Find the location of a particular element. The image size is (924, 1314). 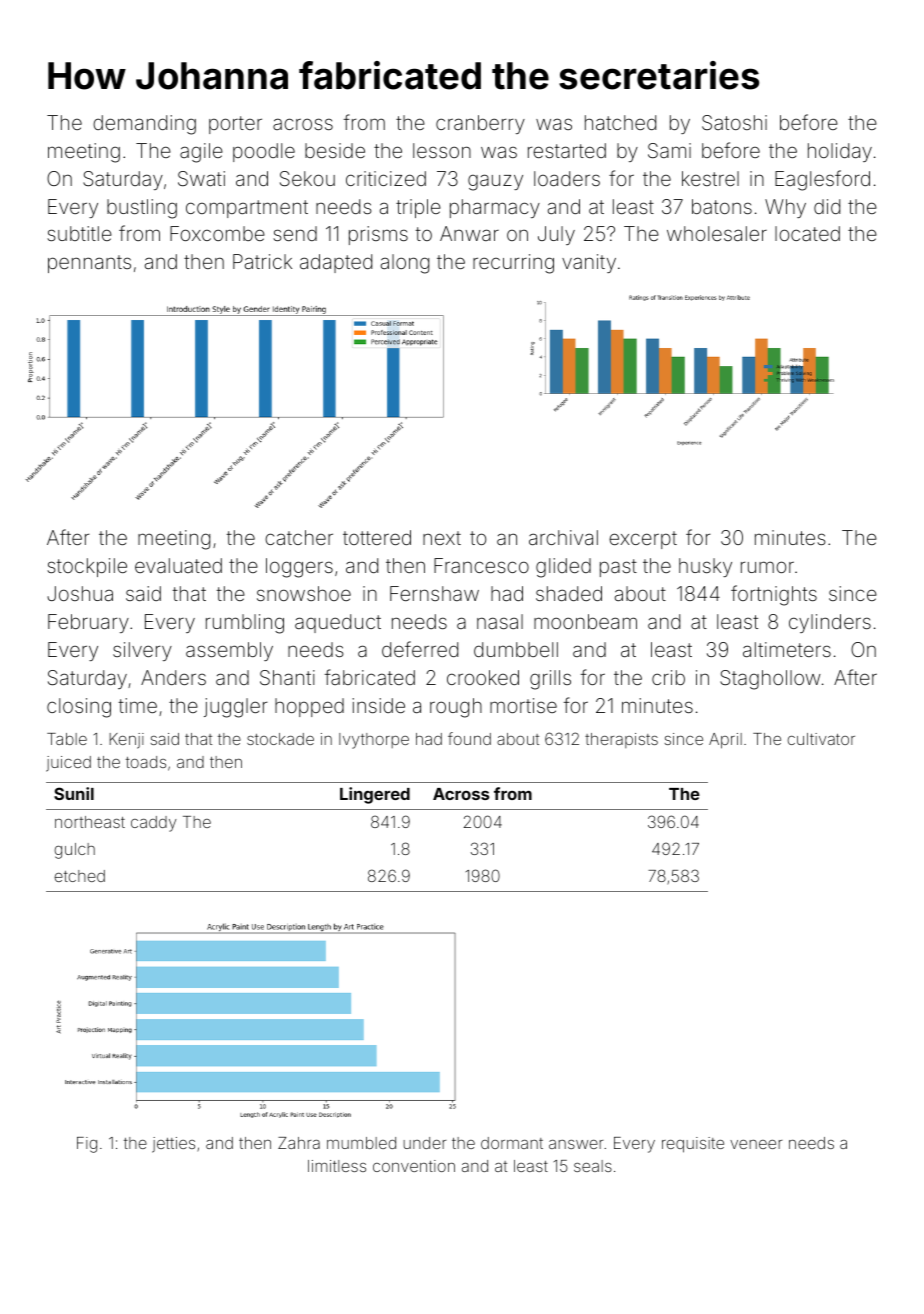

holiday is located at coordinates (840, 152).
